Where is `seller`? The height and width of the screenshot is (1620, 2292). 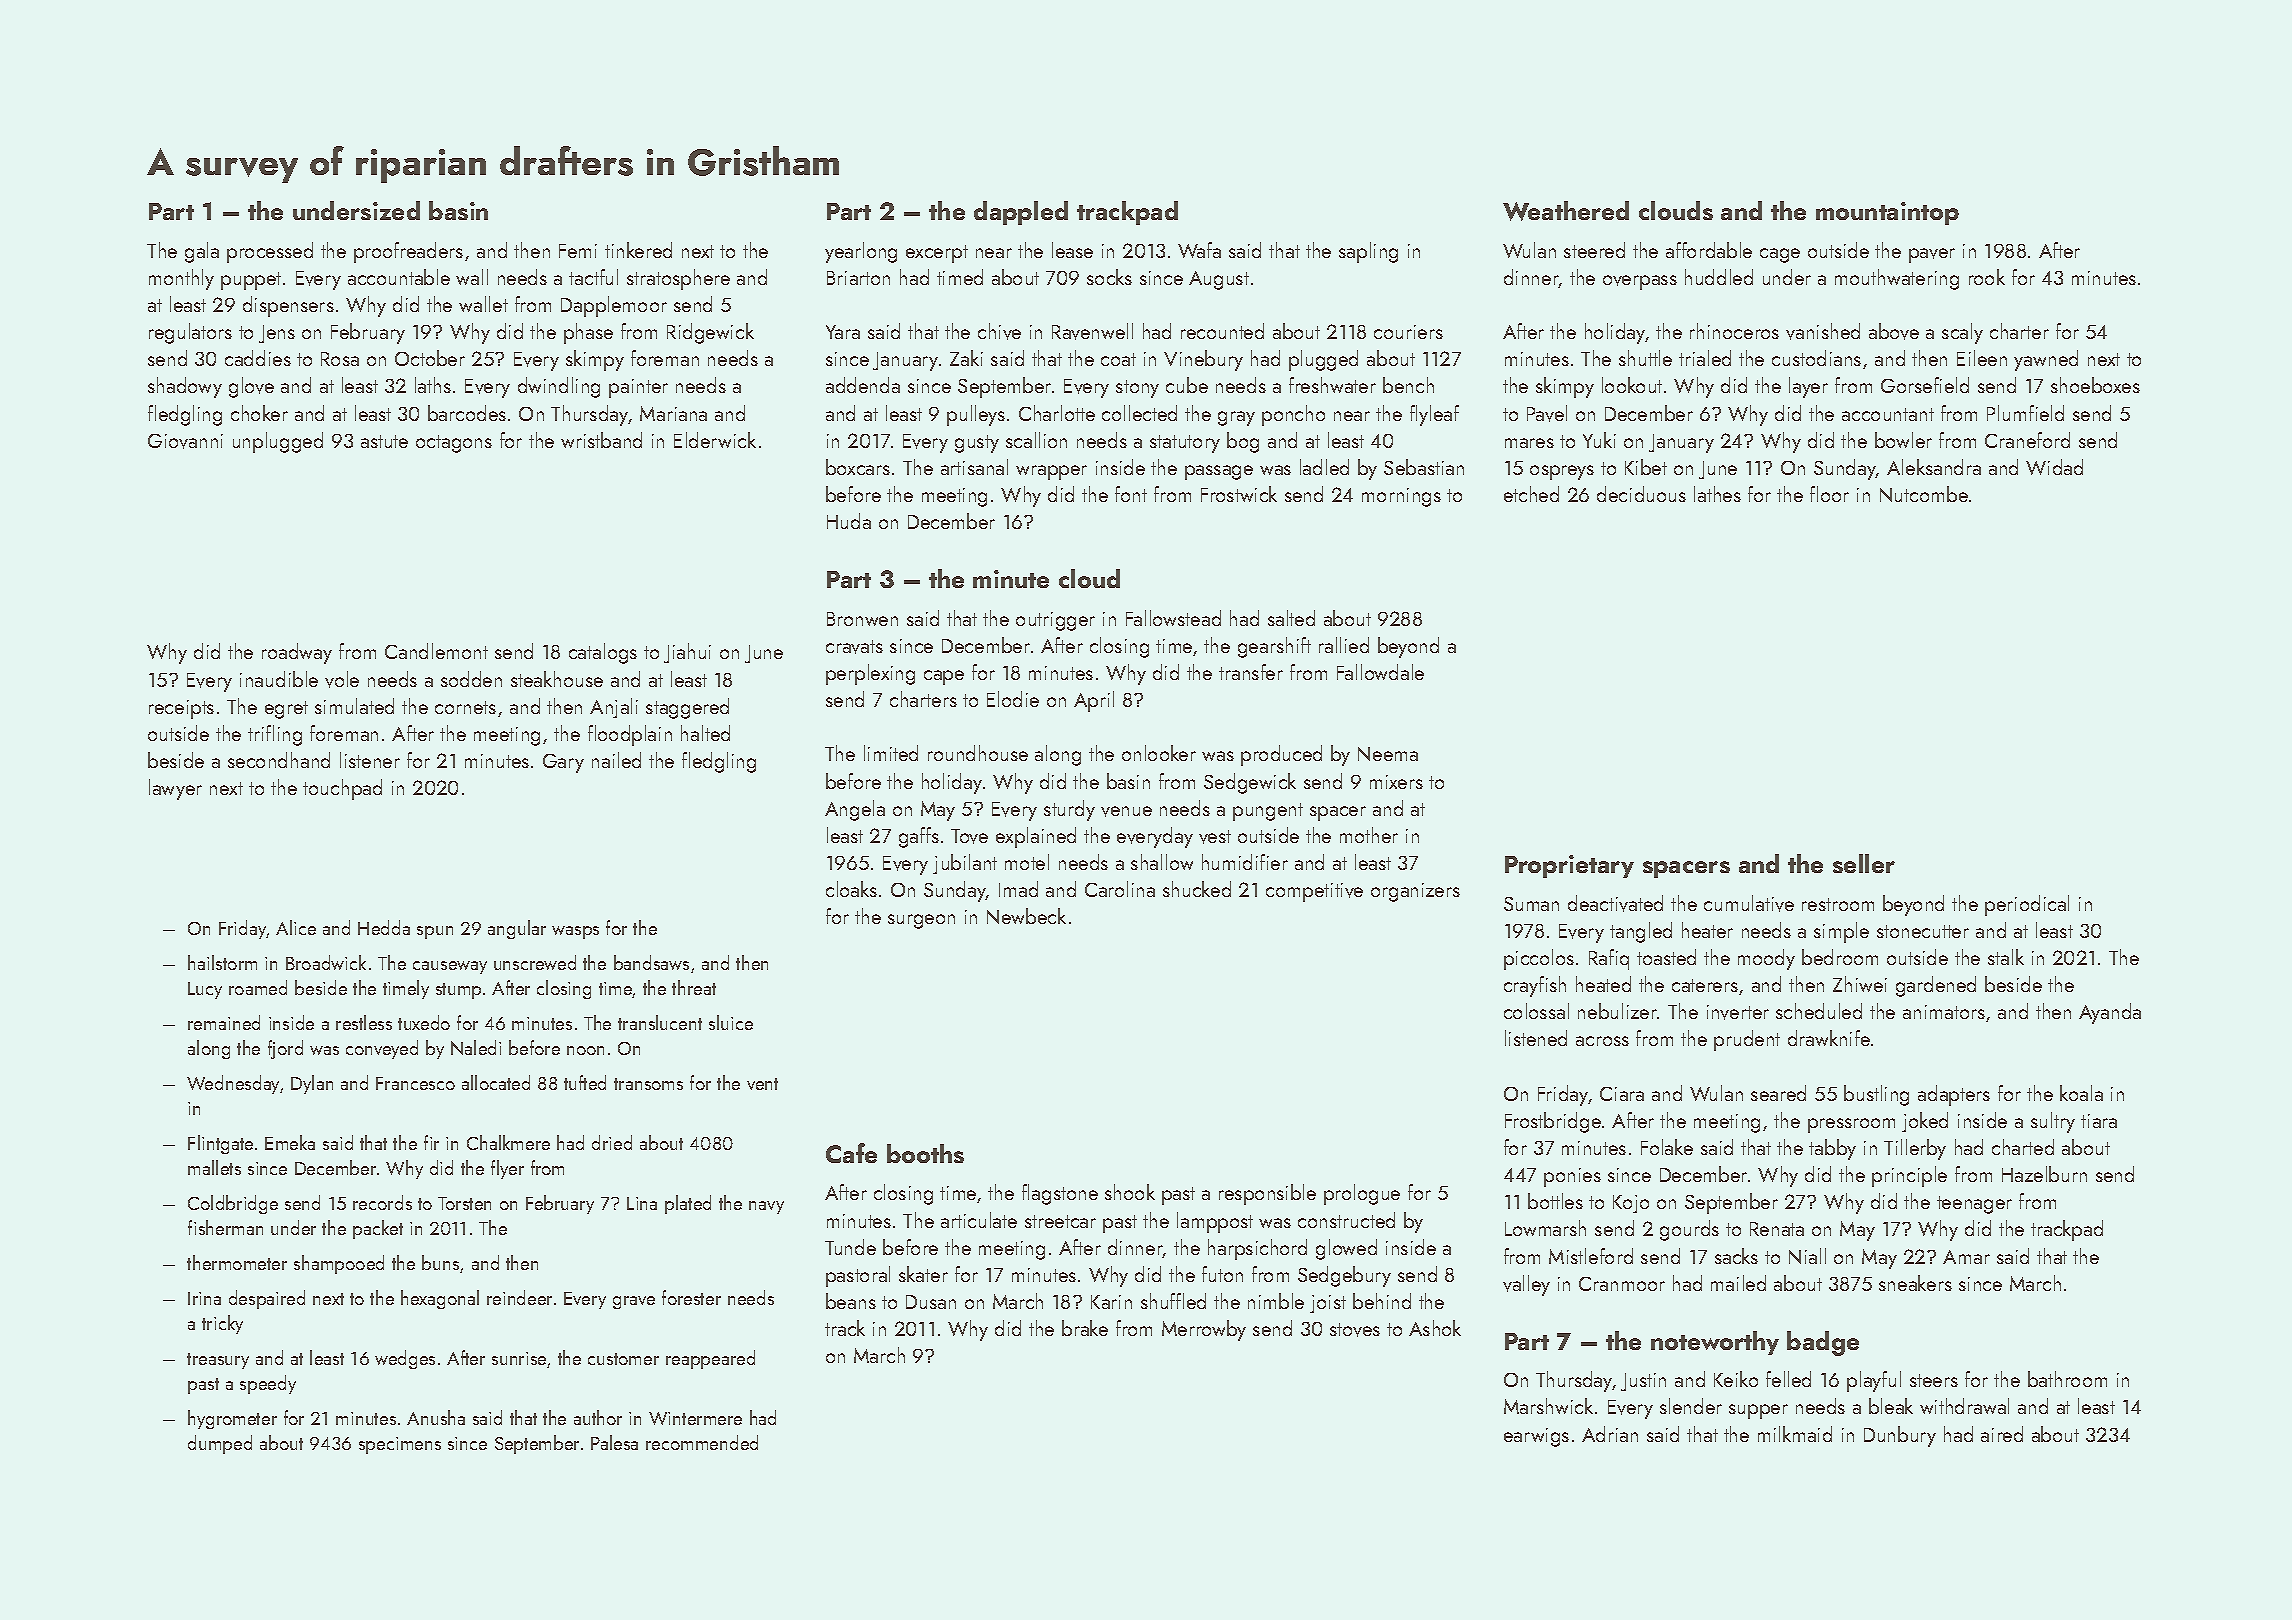 seller is located at coordinates (1864, 863).
